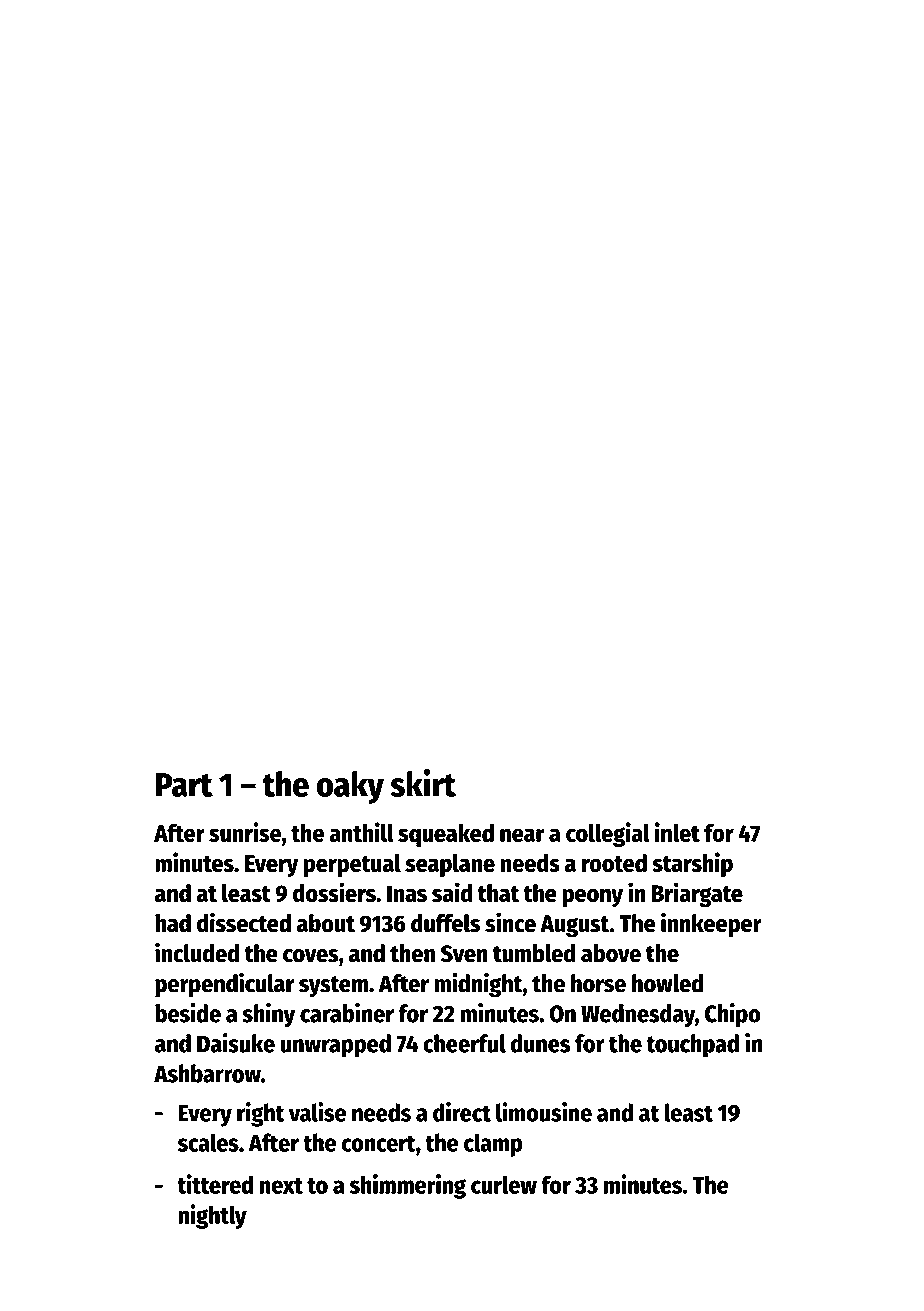  I want to click on midnight, so click(478, 985).
